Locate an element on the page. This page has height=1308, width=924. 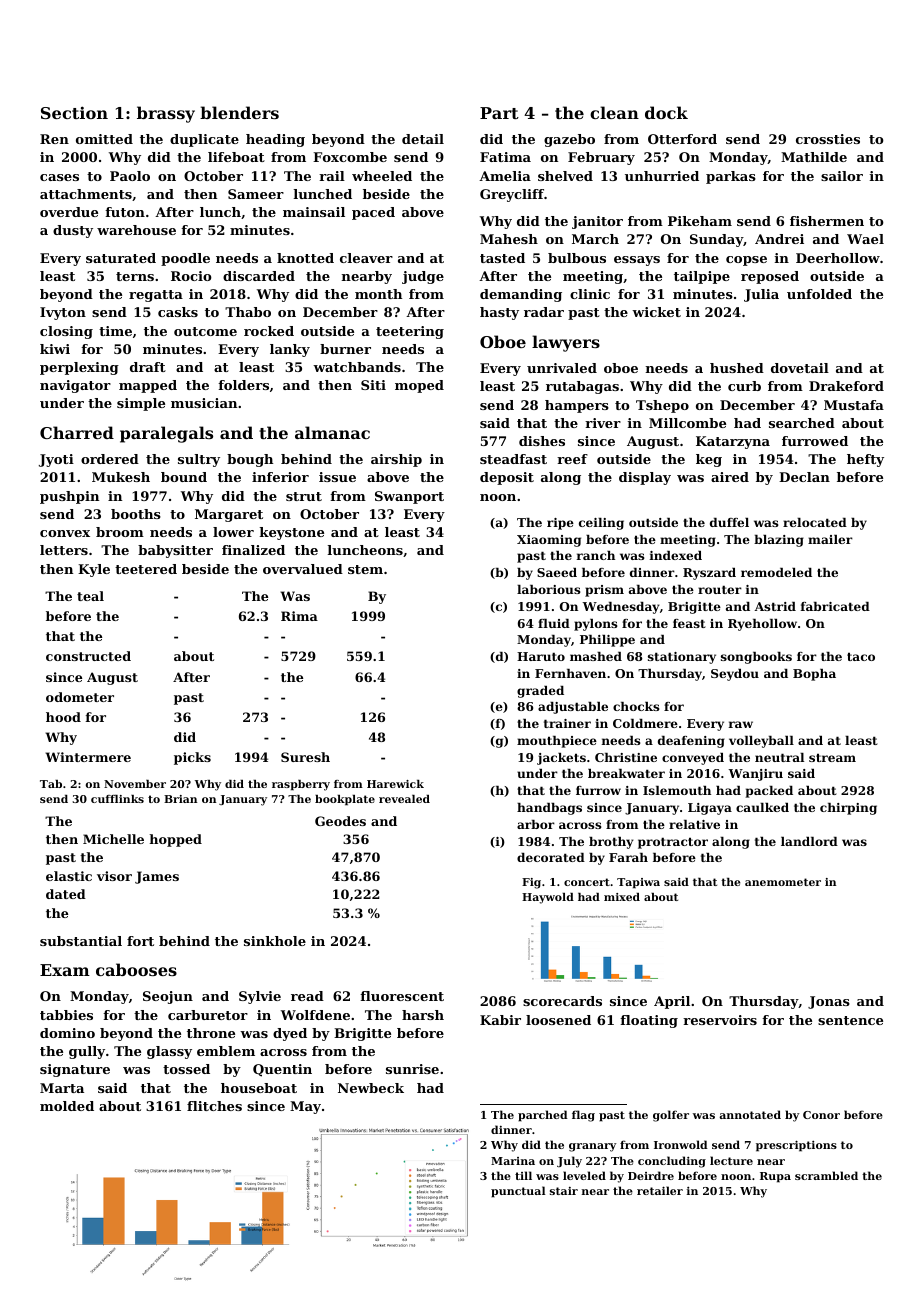
crossties is located at coordinates (828, 139).
